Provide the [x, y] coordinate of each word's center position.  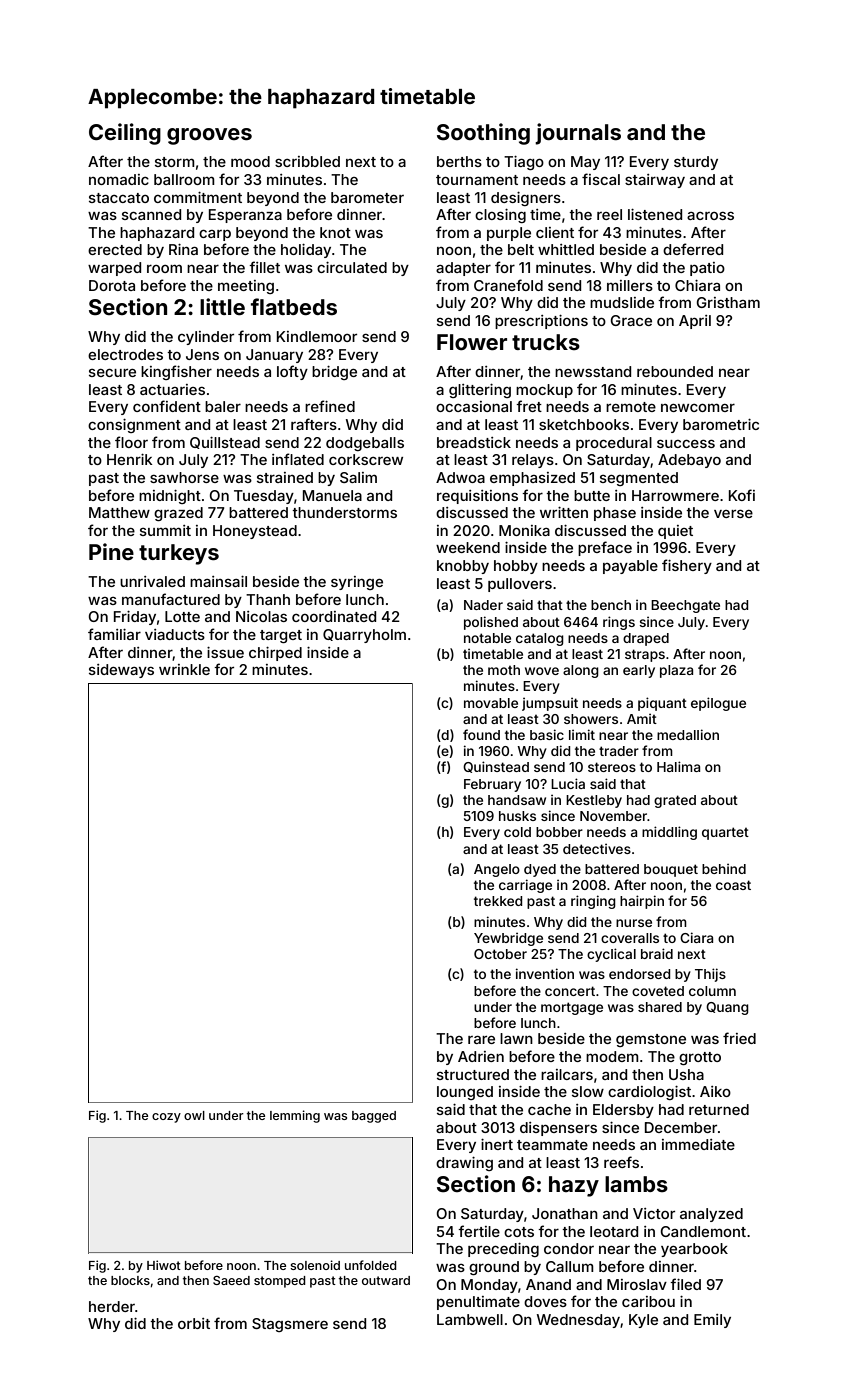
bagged [374, 1117]
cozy [166, 1118]
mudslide [622, 302]
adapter [463, 269]
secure [112, 373]
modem [612, 1056]
